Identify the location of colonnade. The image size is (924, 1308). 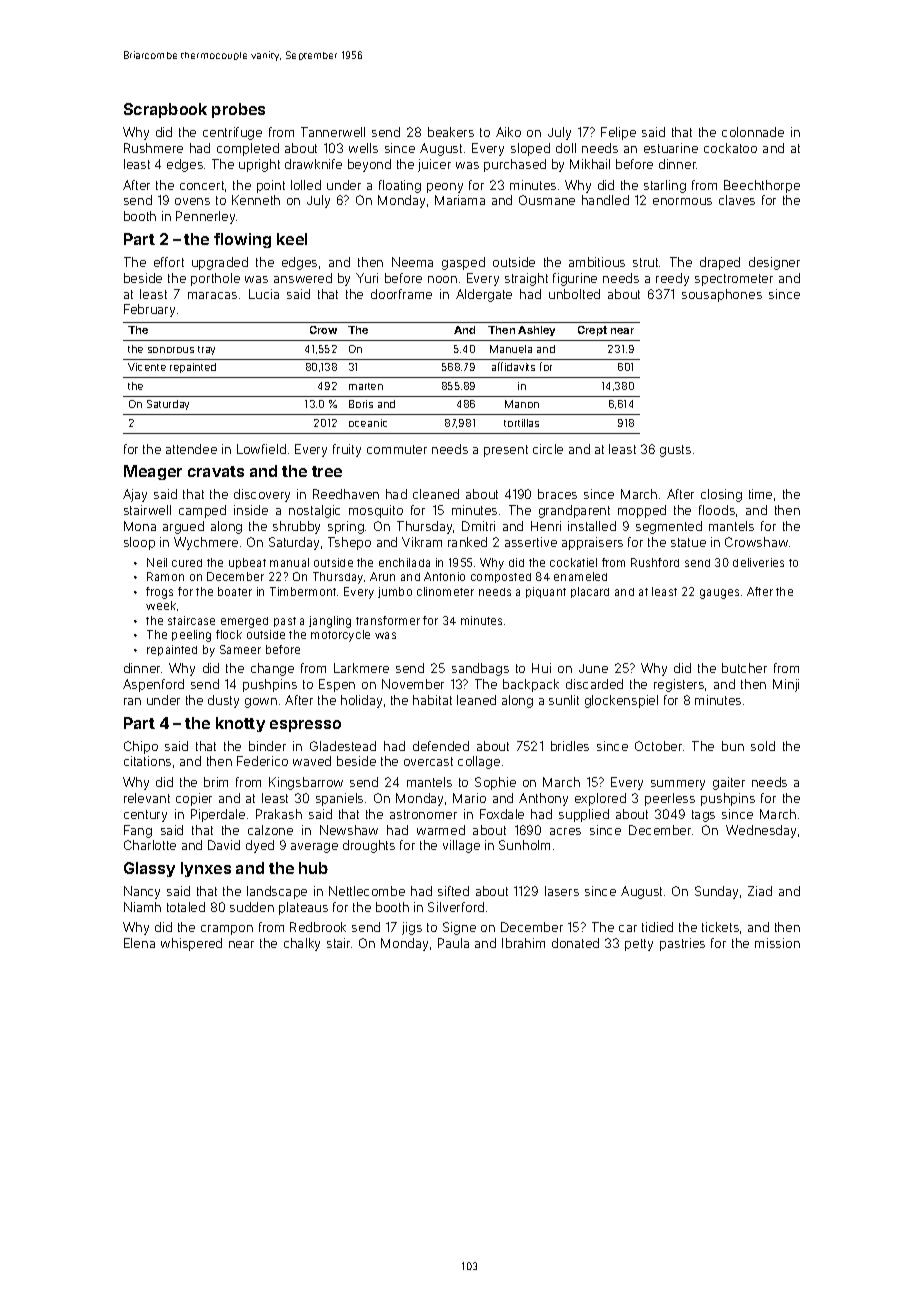
(753, 132).
